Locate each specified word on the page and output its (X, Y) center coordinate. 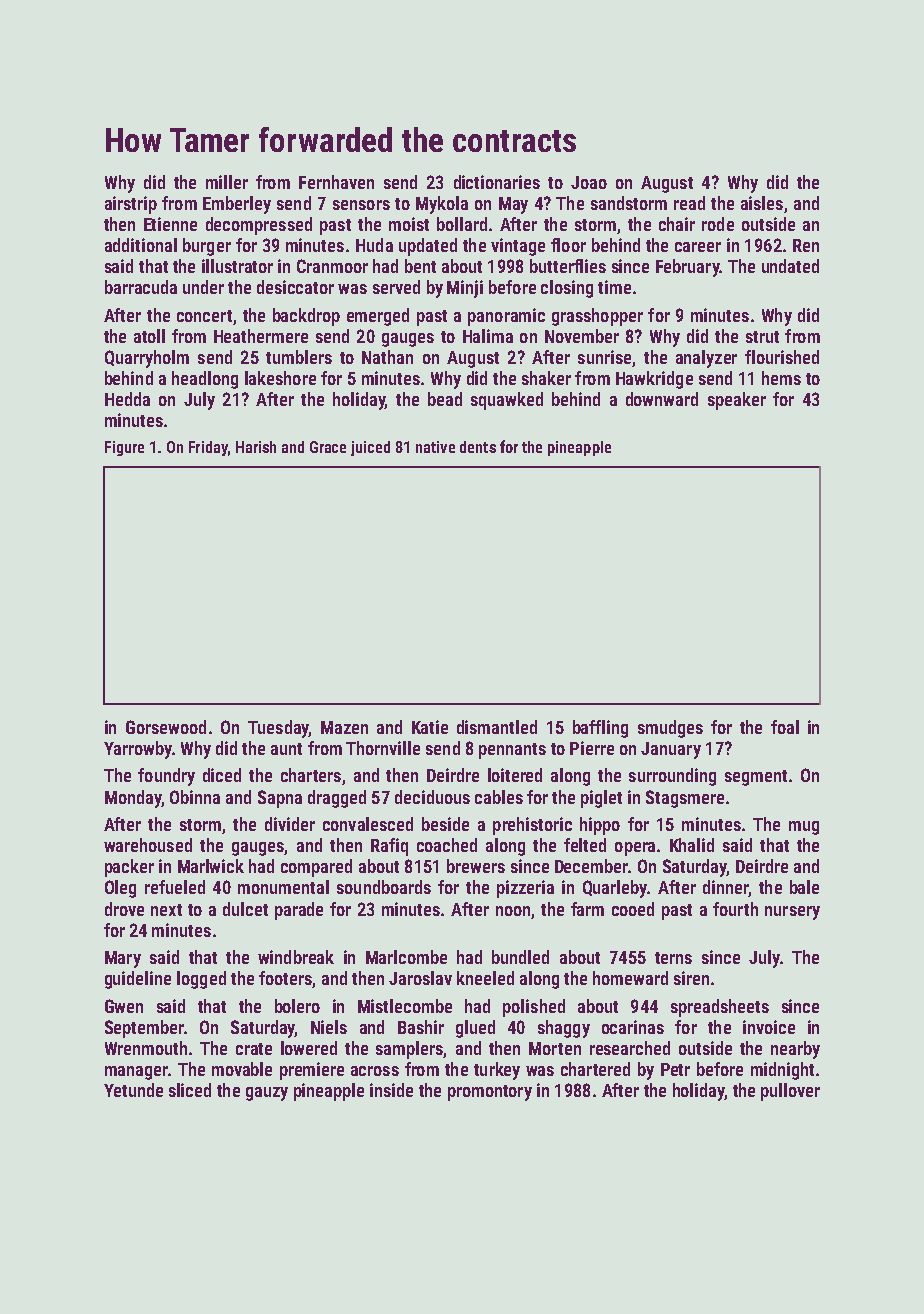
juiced (370, 448)
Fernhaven (336, 182)
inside (391, 1090)
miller (227, 182)
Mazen (344, 727)
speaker (737, 401)
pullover (790, 1092)
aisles (762, 203)
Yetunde (133, 1090)
